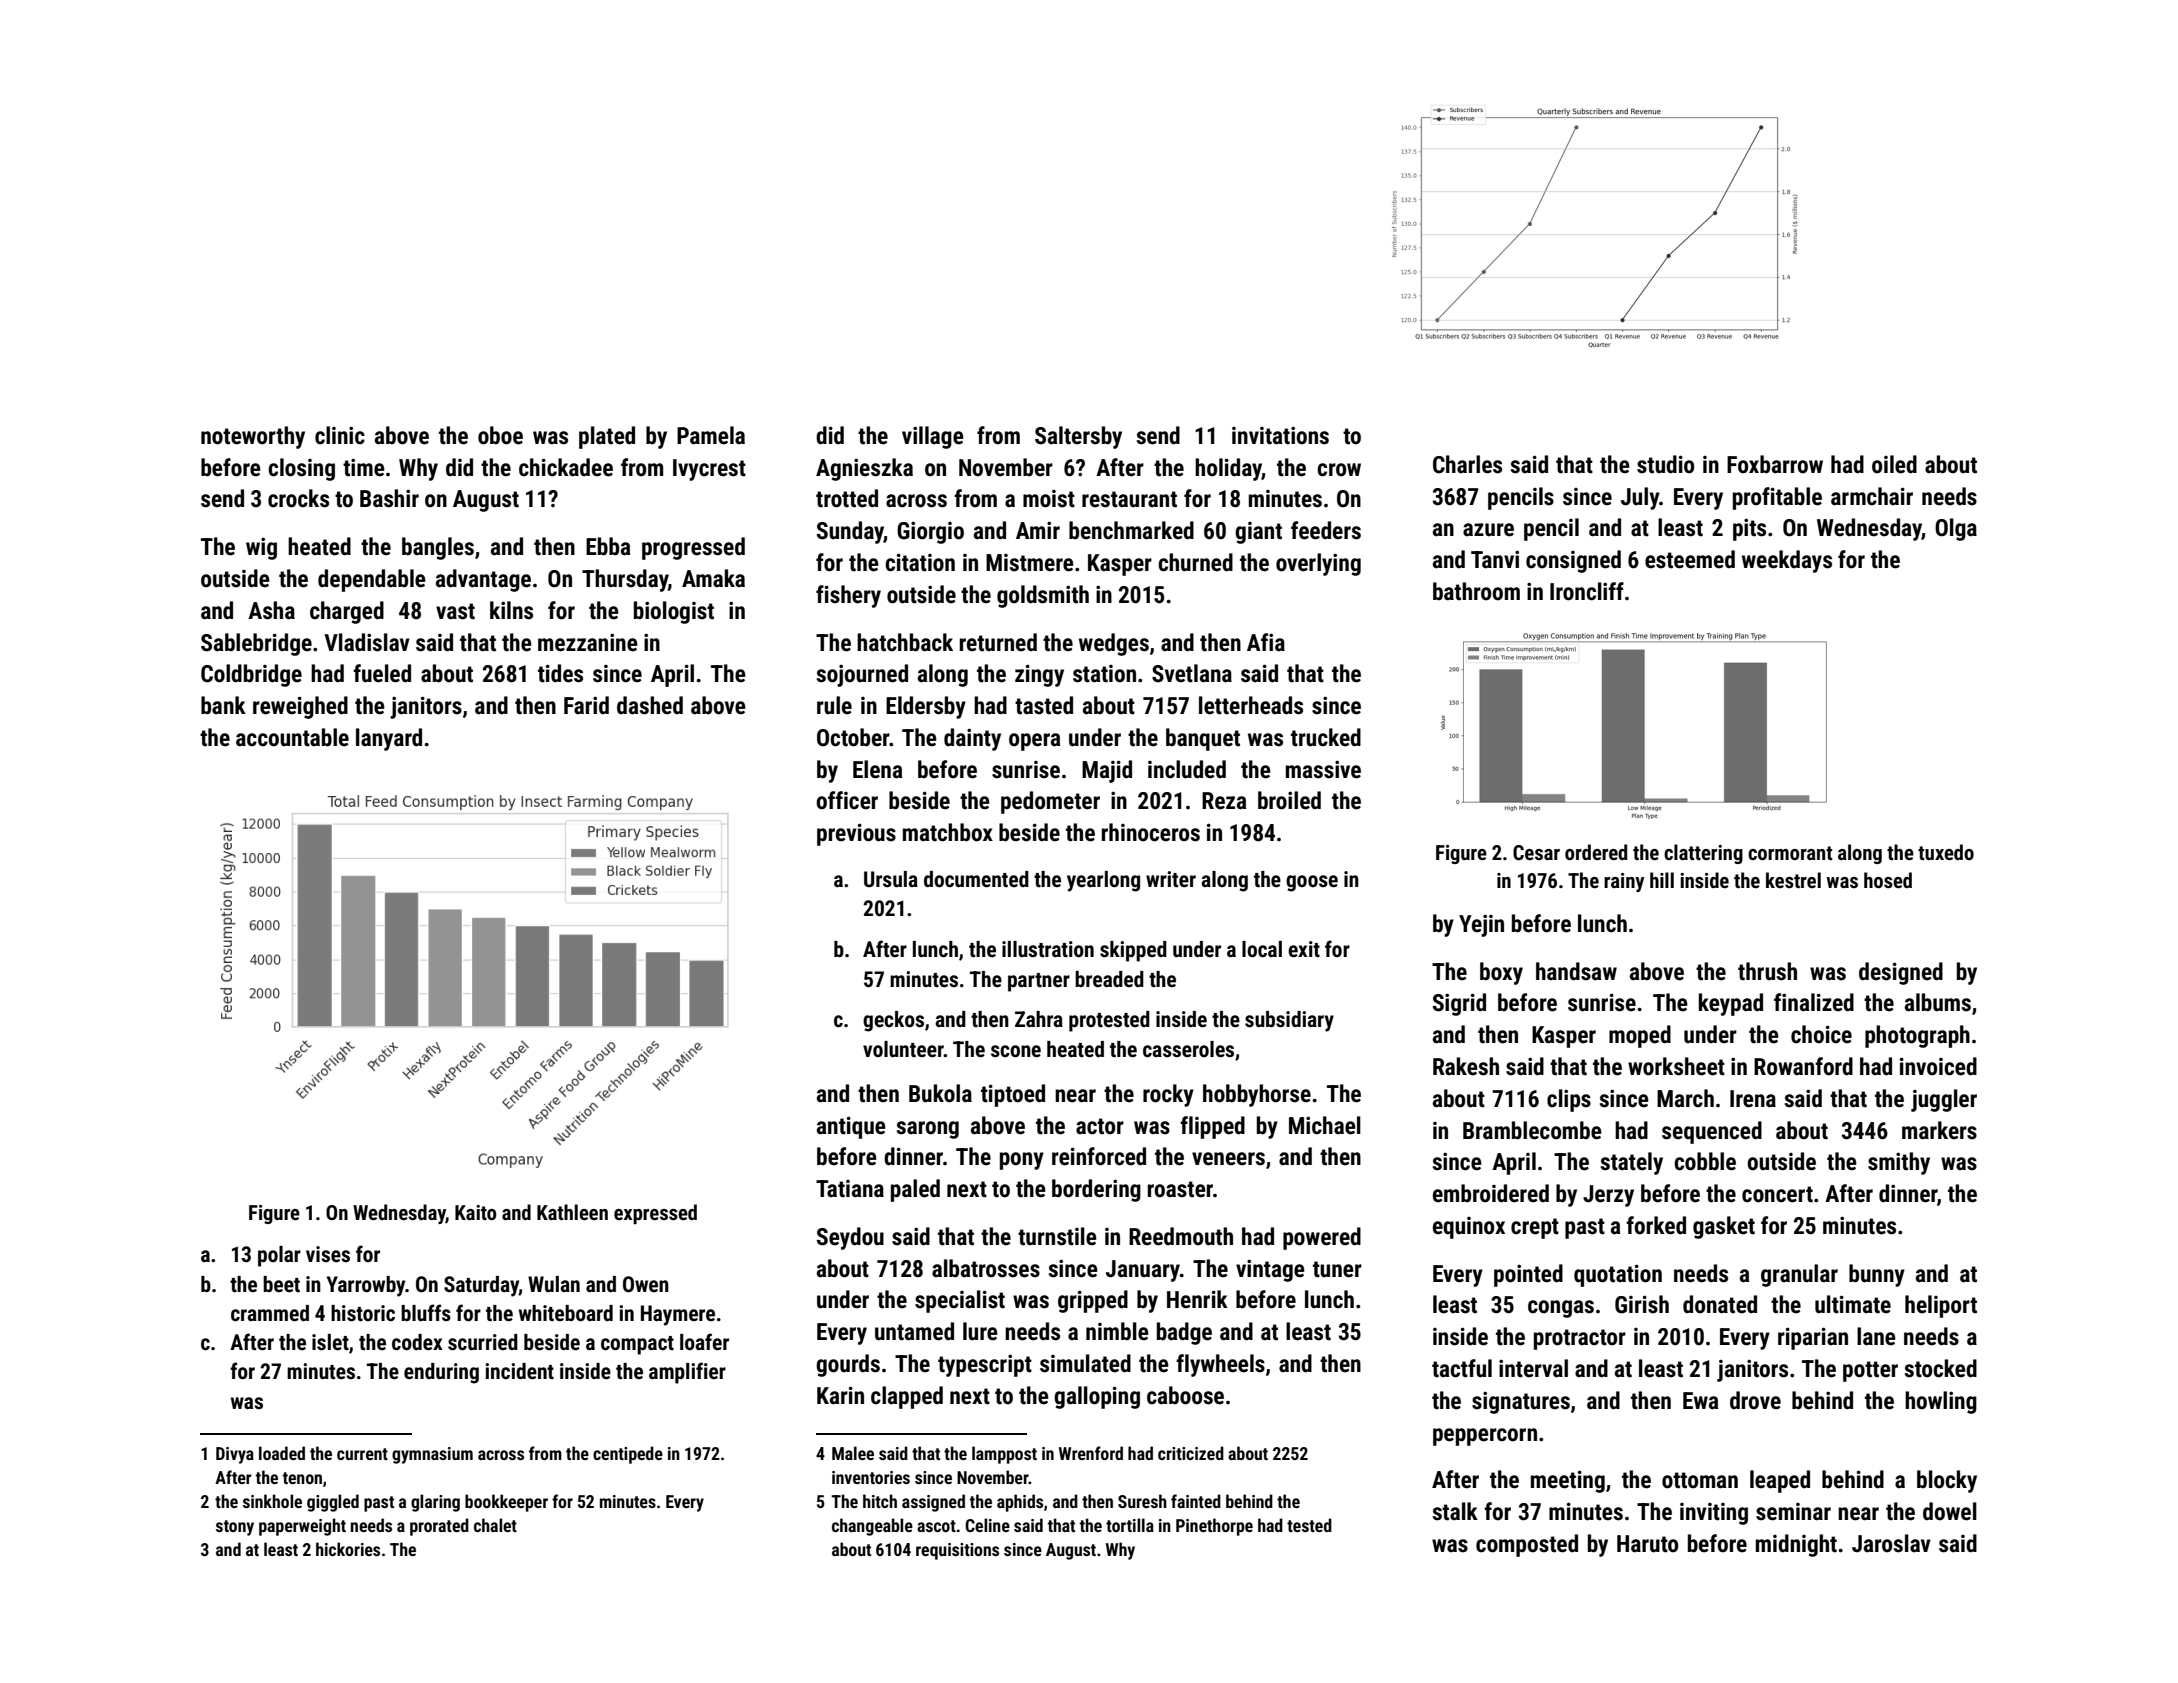  I want to click on letterheads, so click(1251, 705).
